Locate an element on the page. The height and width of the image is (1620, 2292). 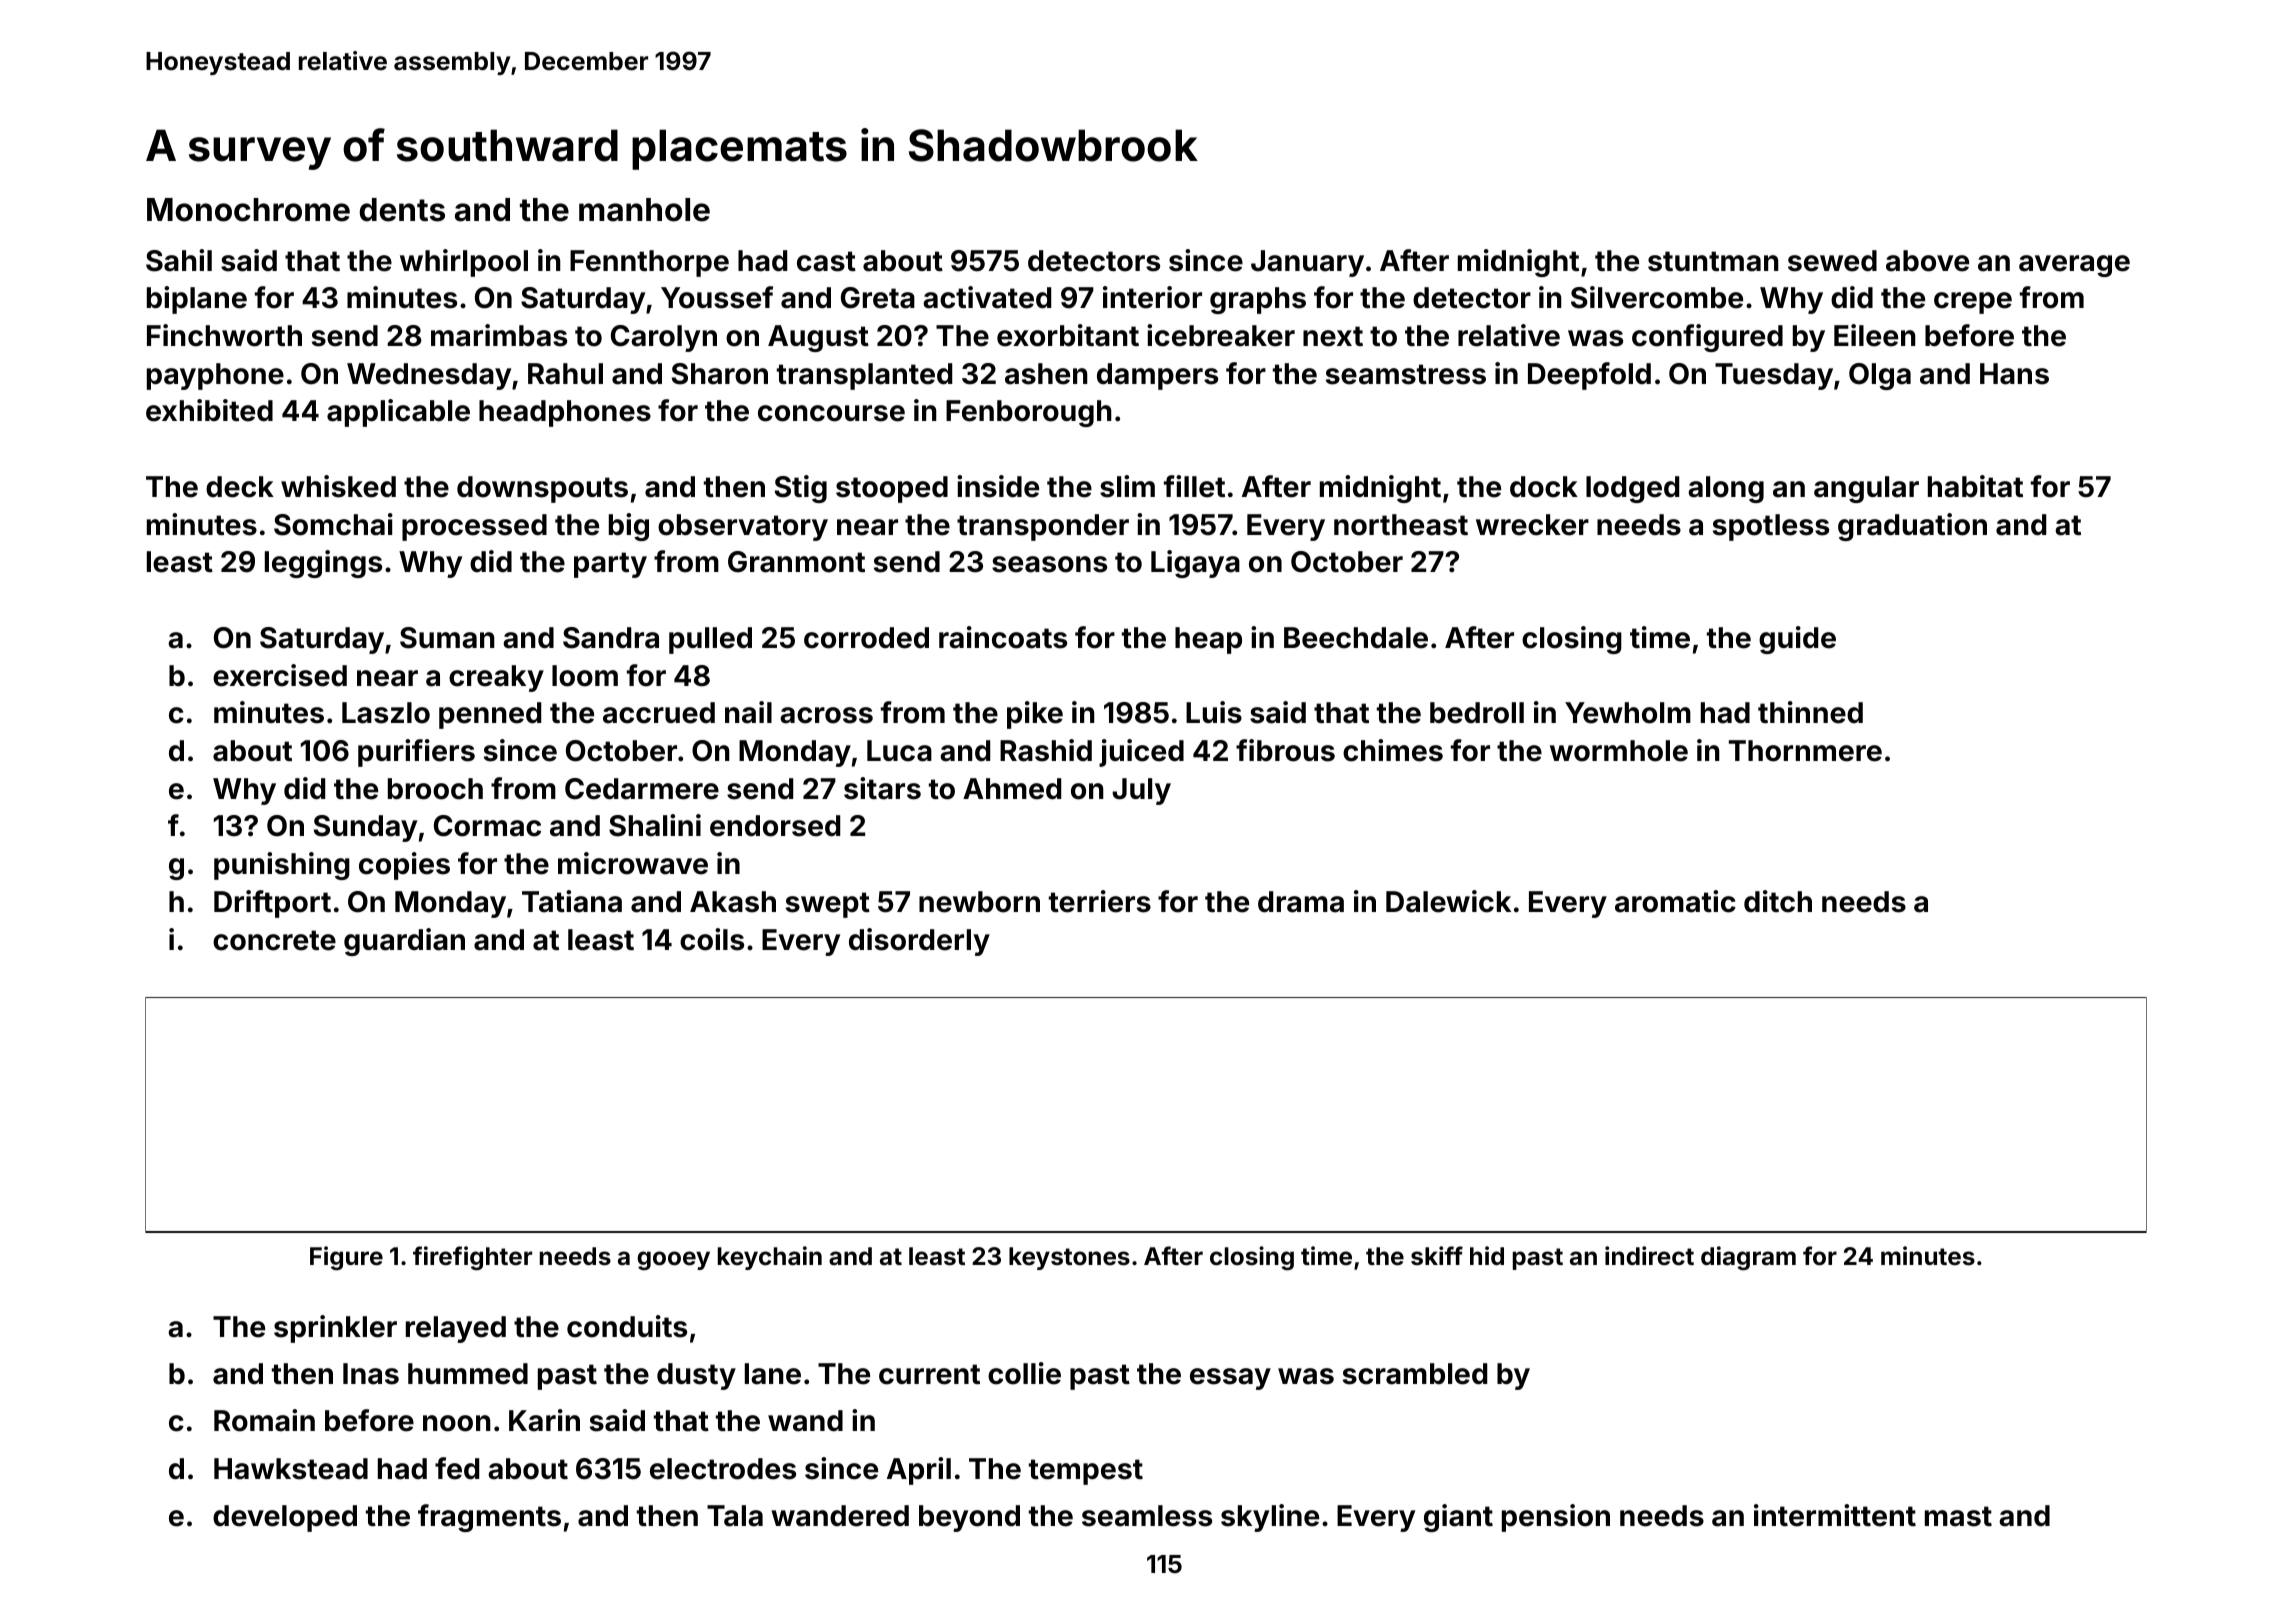
Tuesday is located at coordinates (1774, 376).
